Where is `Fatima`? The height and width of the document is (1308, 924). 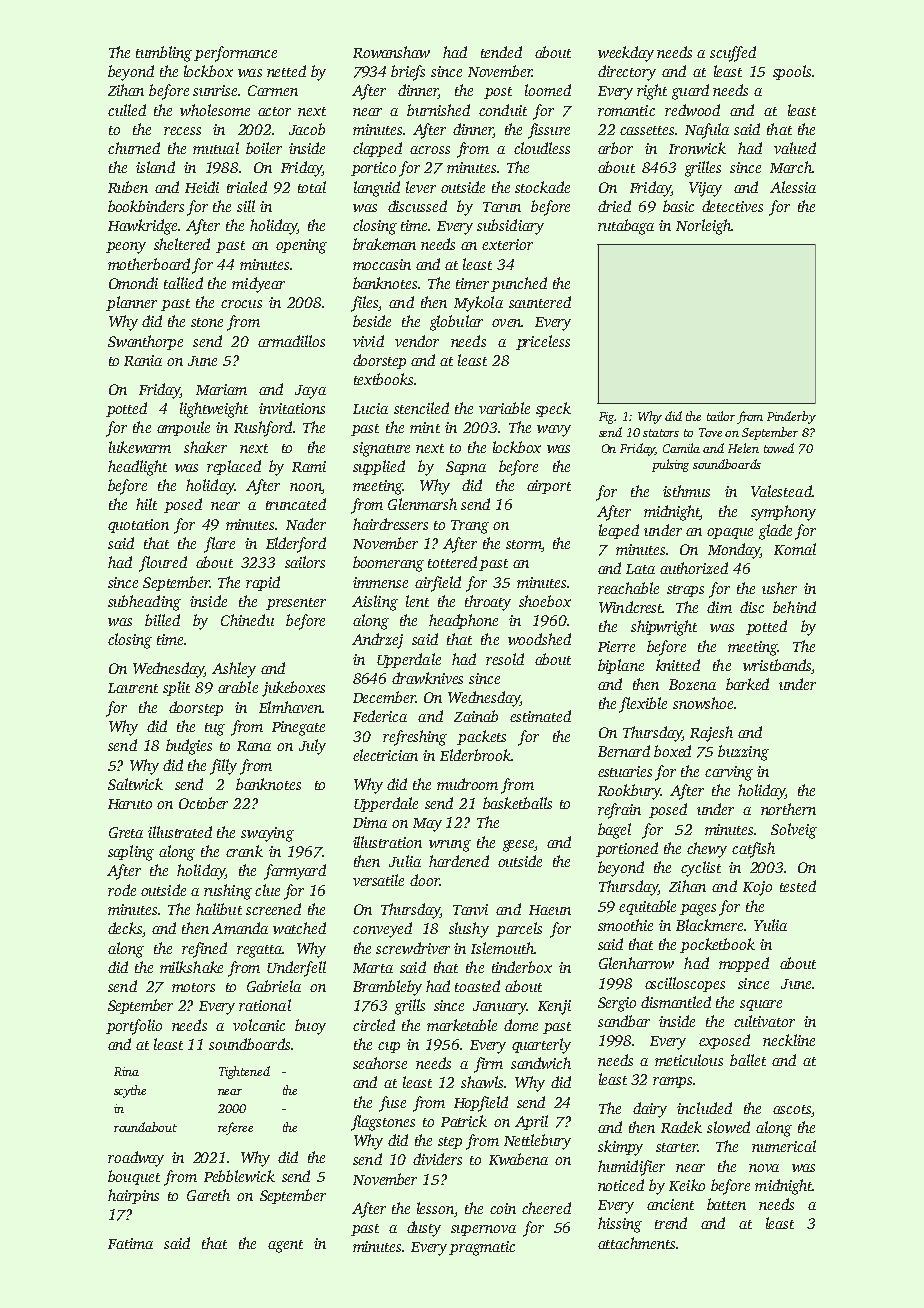 Fatima is located at coordinates (130, 1243).
